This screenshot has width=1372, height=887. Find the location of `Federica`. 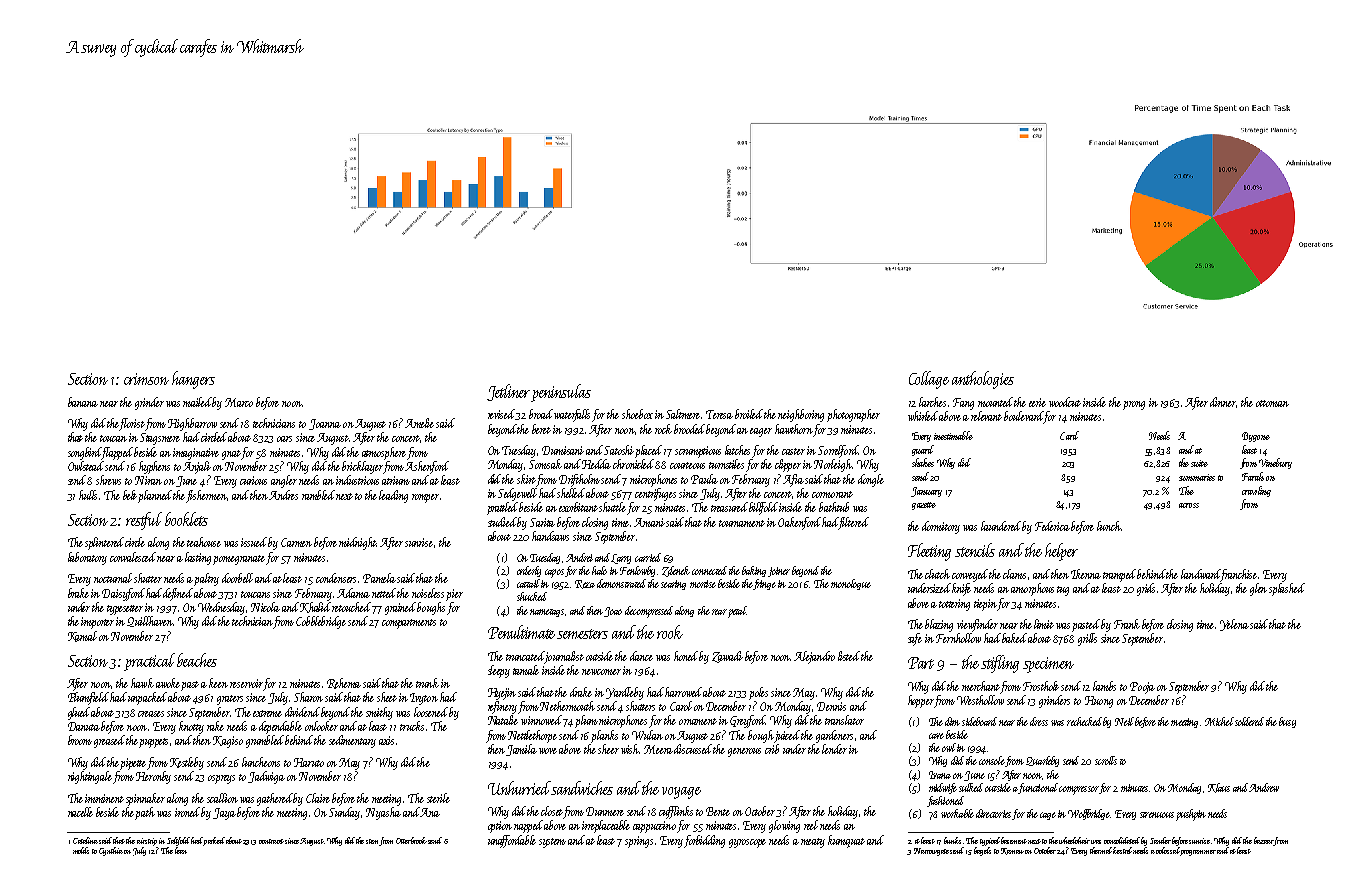

Federica is located at coordinates (1053, 526).
